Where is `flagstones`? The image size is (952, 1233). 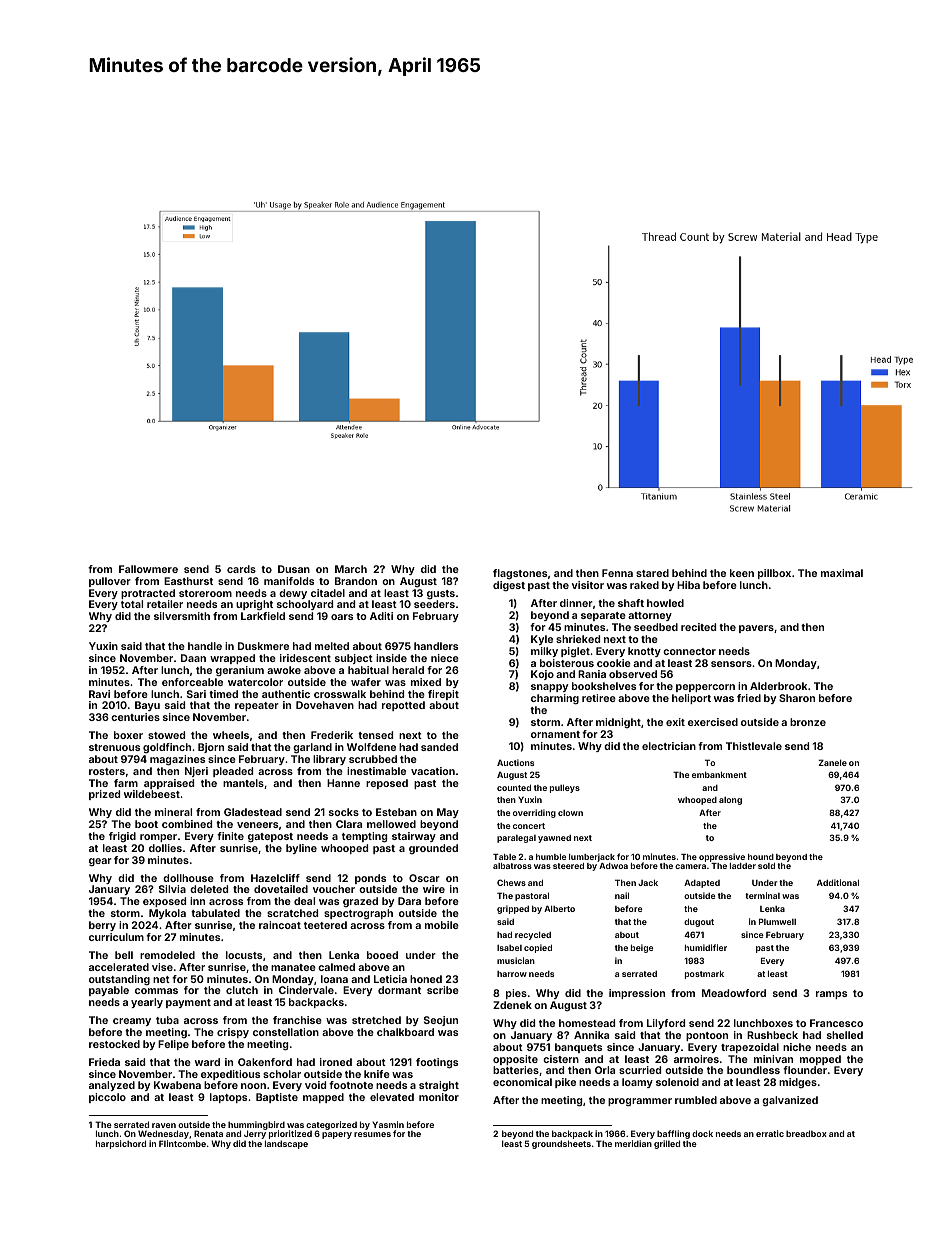 flagstones is located at coordinates (520, 574).
